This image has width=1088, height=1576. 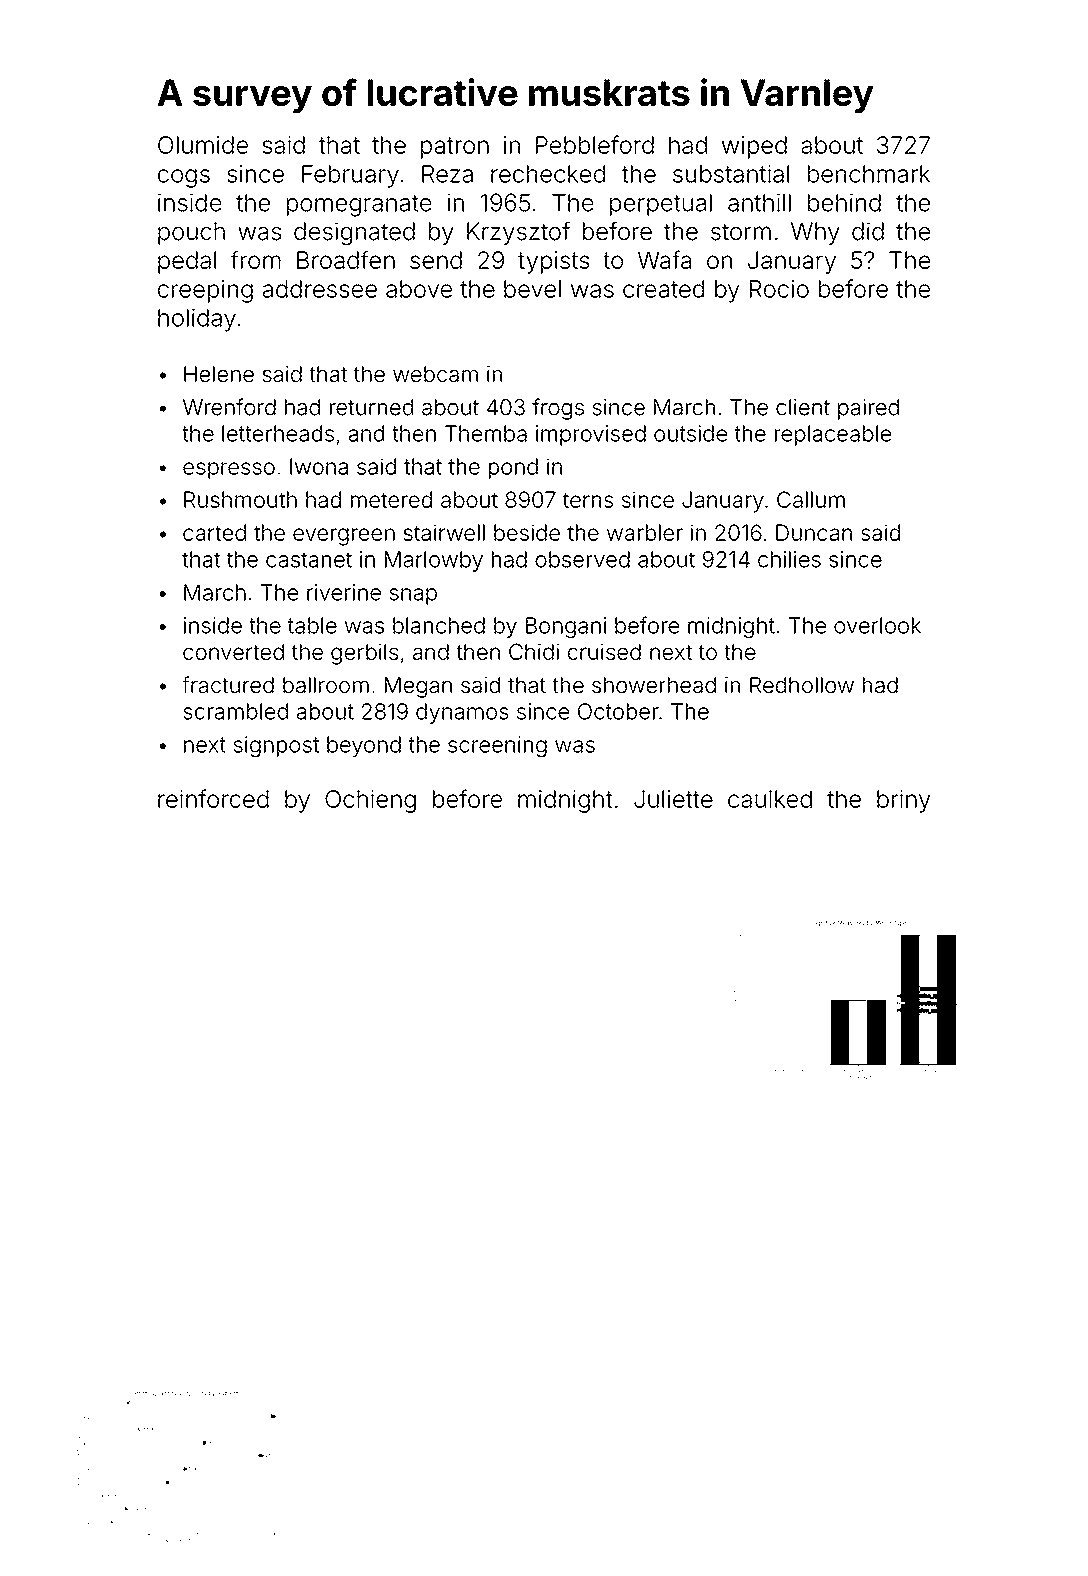 What do you see at coordinates (754, 147) in the image?
I see `wiped` at bounding box center [754, 147].
